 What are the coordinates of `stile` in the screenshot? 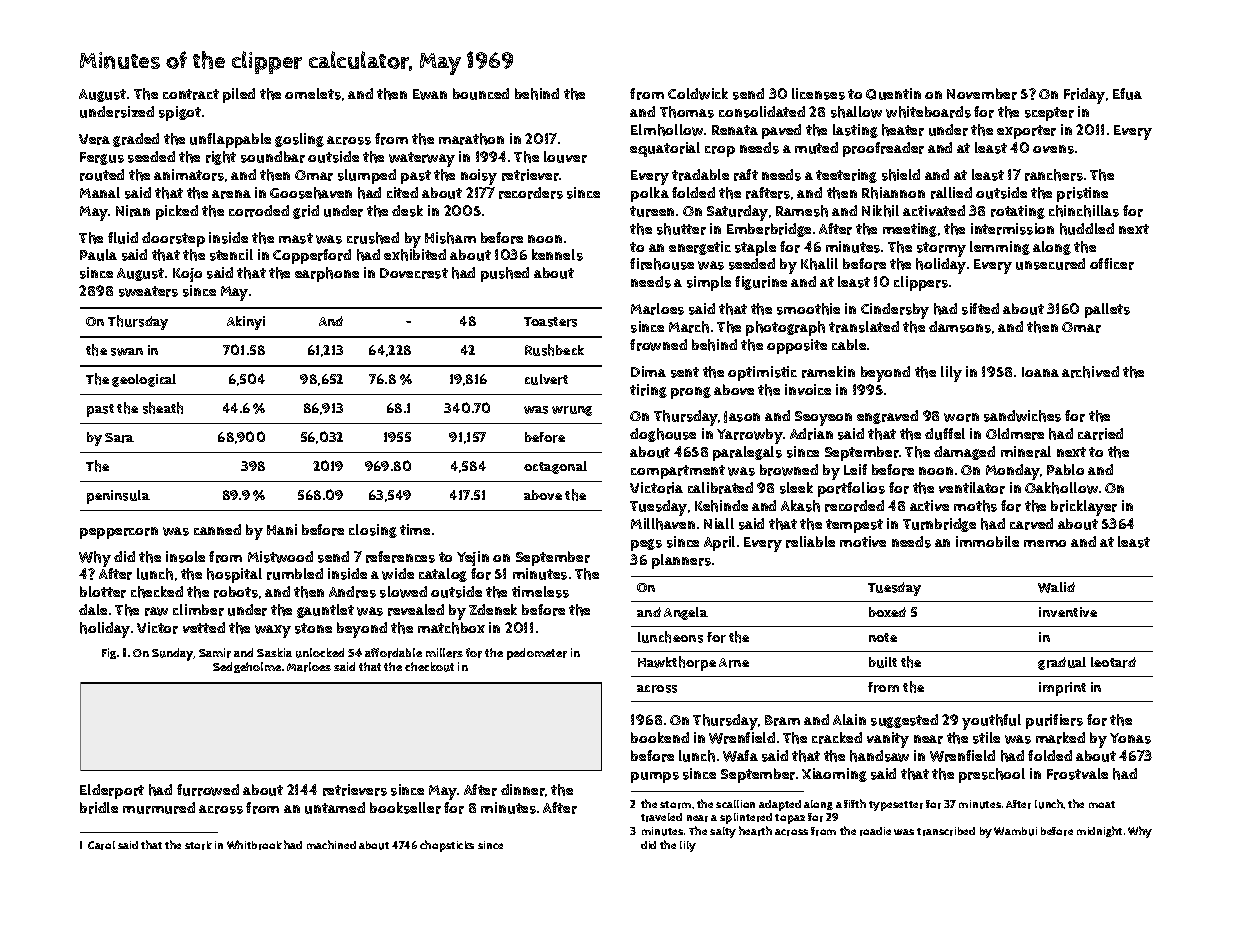 It's located at (986, 738).
